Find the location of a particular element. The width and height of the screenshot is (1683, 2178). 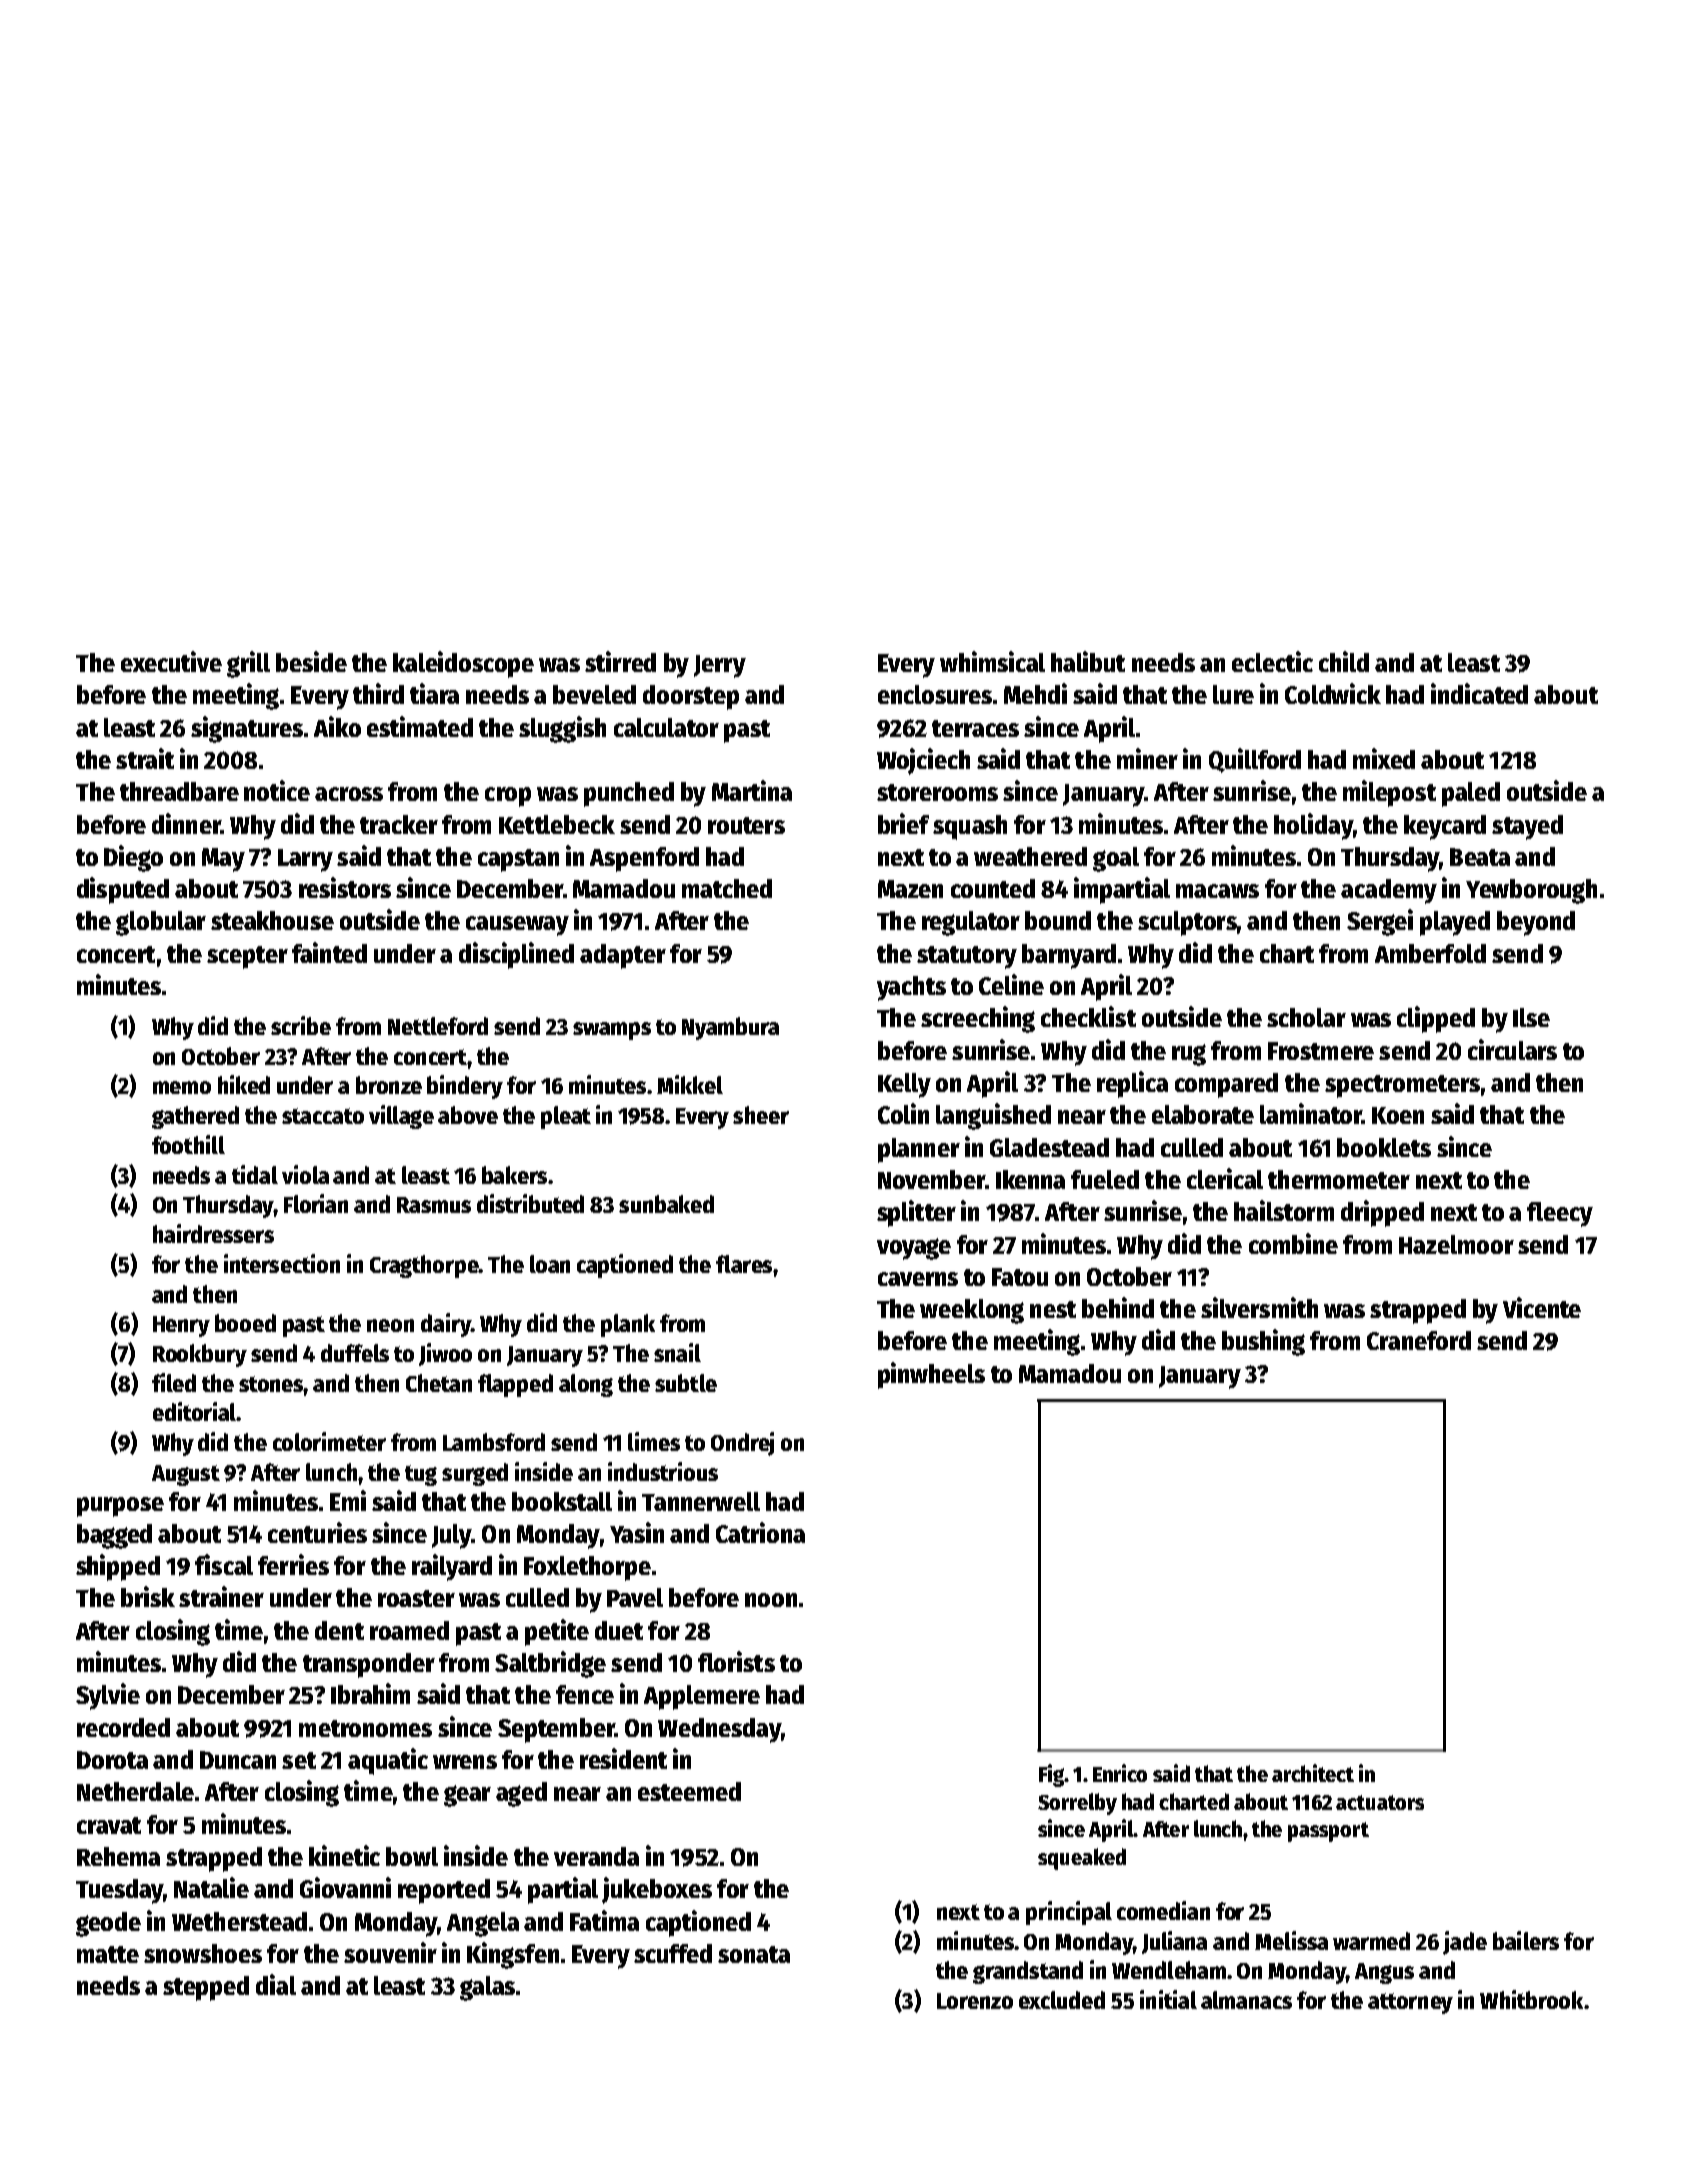

caverns is located at coordinates (918, 1279).
